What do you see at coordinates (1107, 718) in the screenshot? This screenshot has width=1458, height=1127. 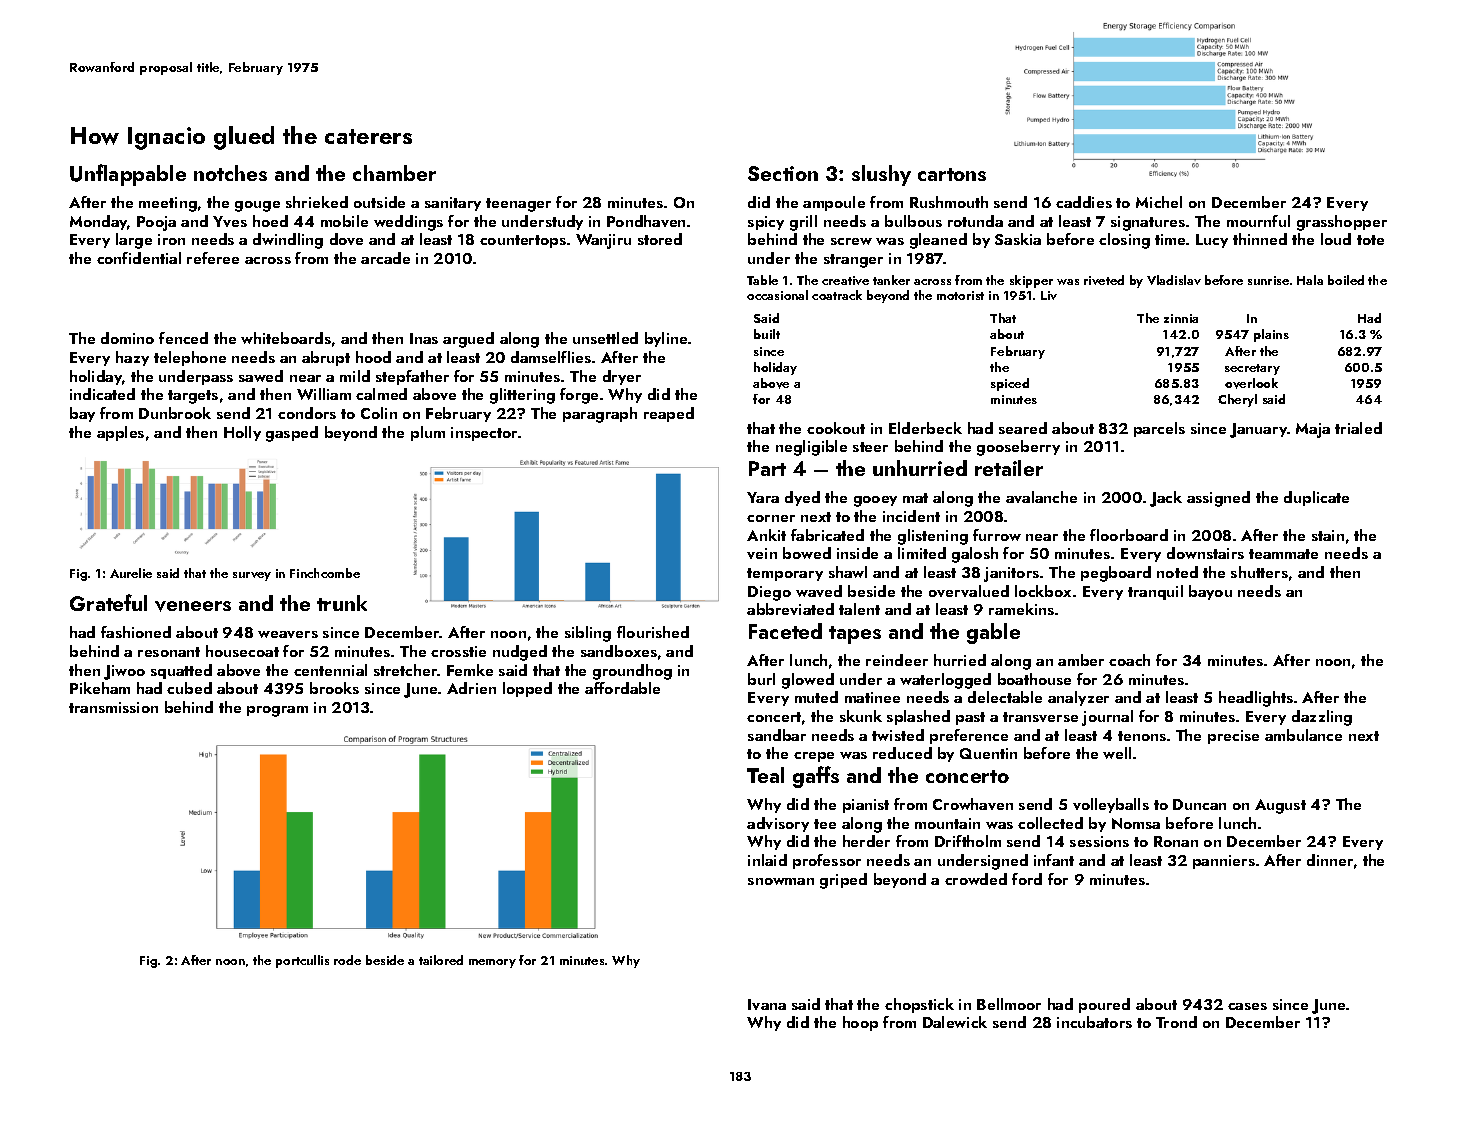 I see `journal` at bounding box center [1107, 718].
